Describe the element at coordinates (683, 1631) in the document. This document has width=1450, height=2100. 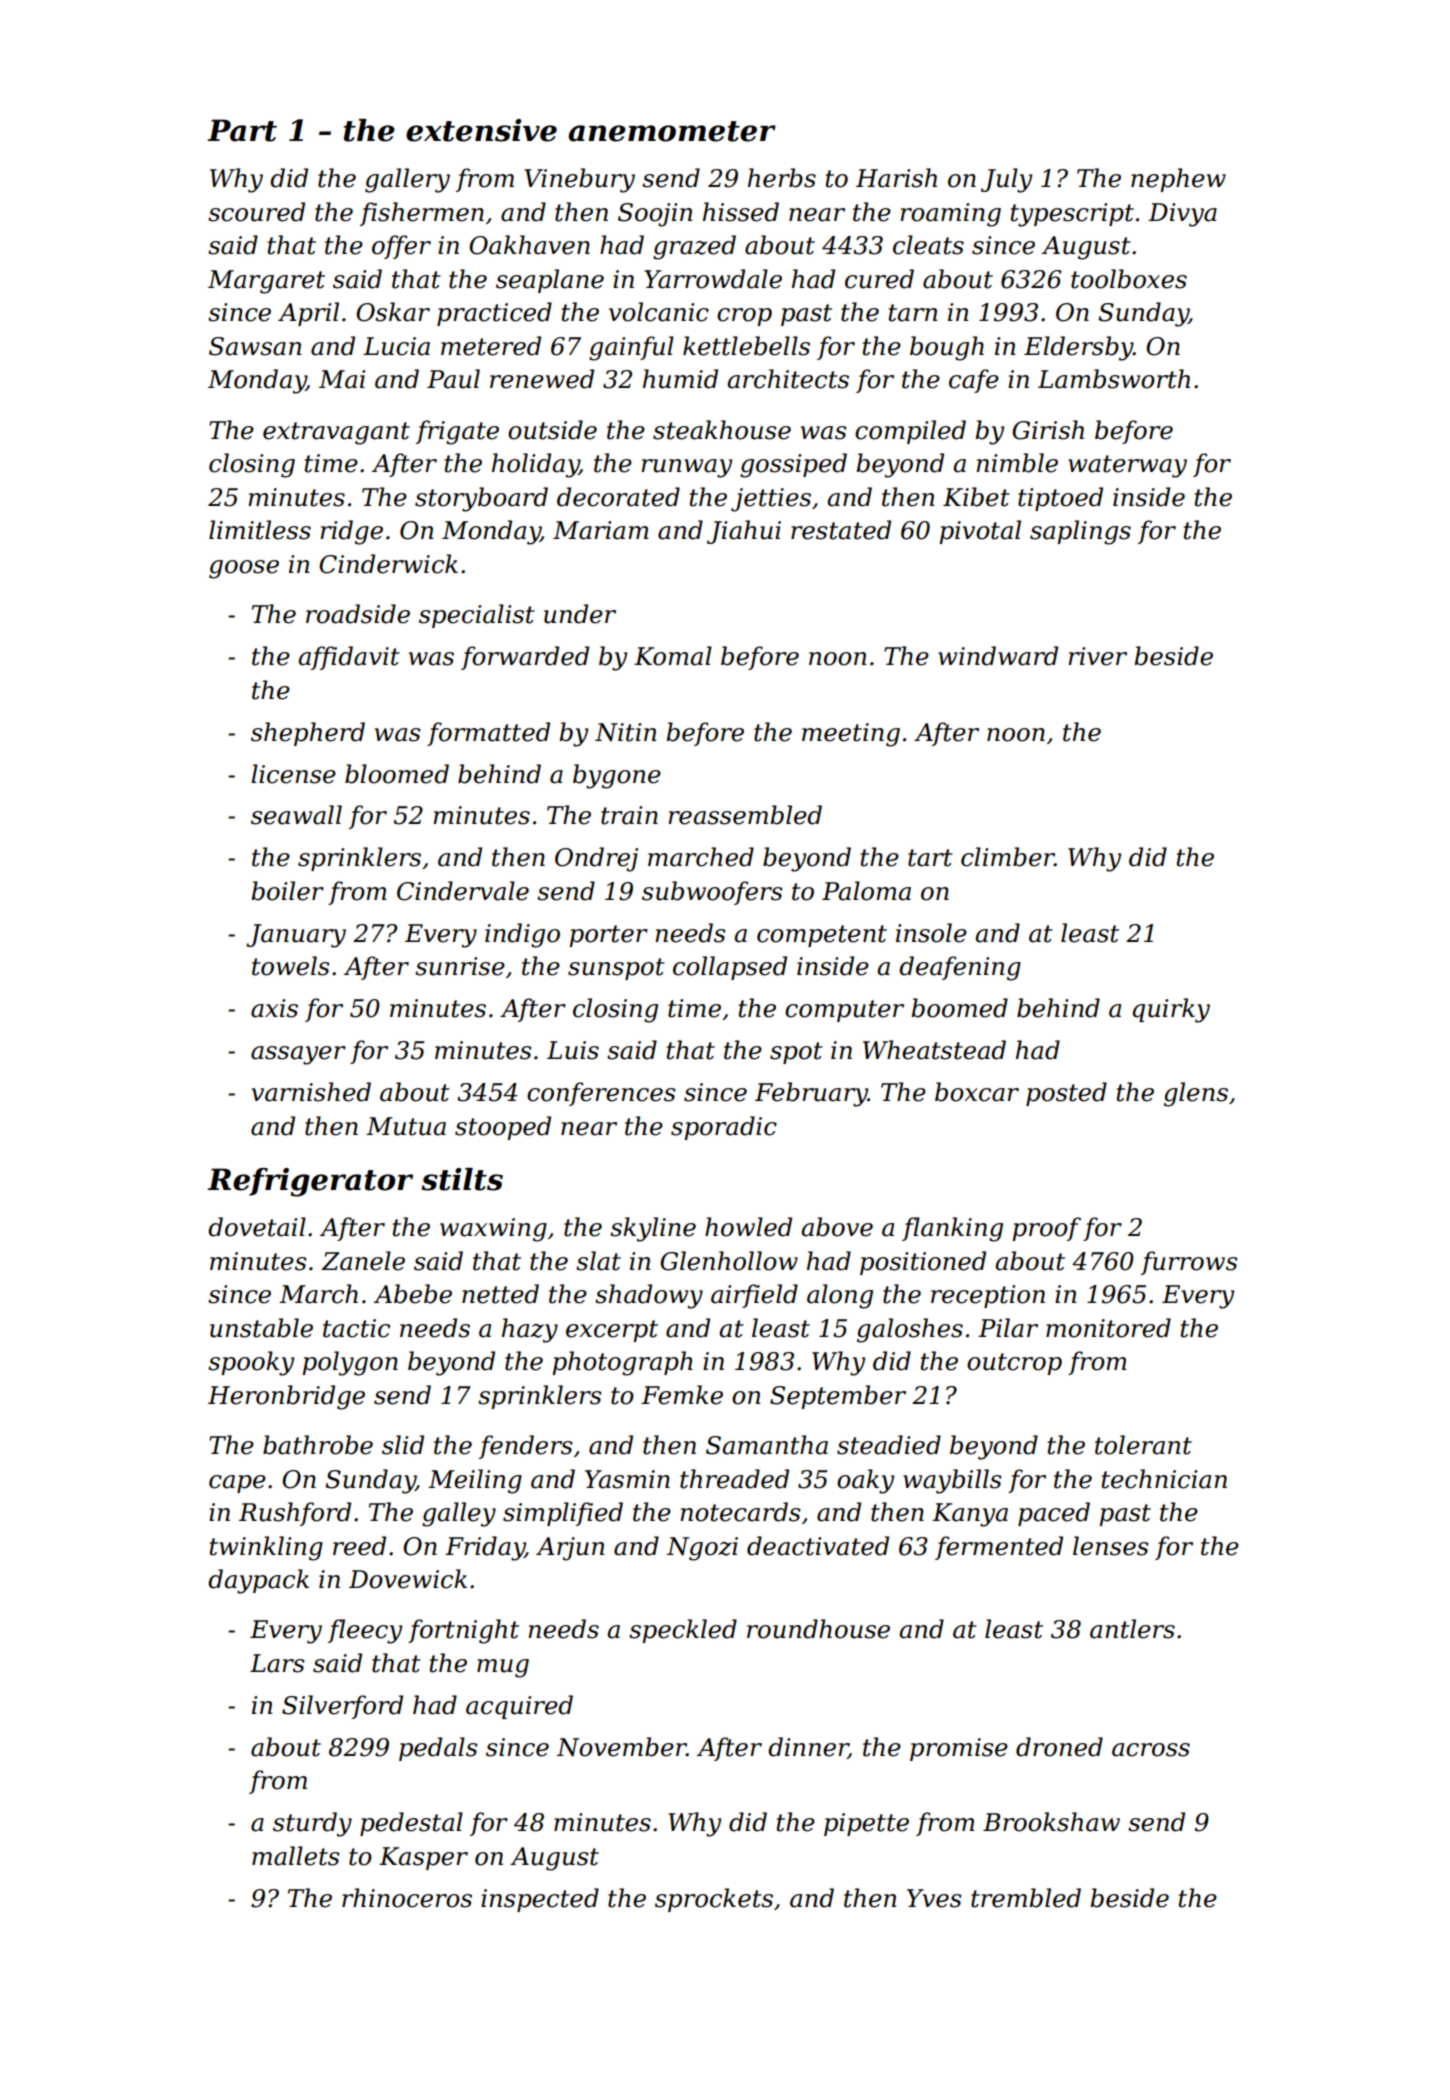
I see `speckled` at that location.
